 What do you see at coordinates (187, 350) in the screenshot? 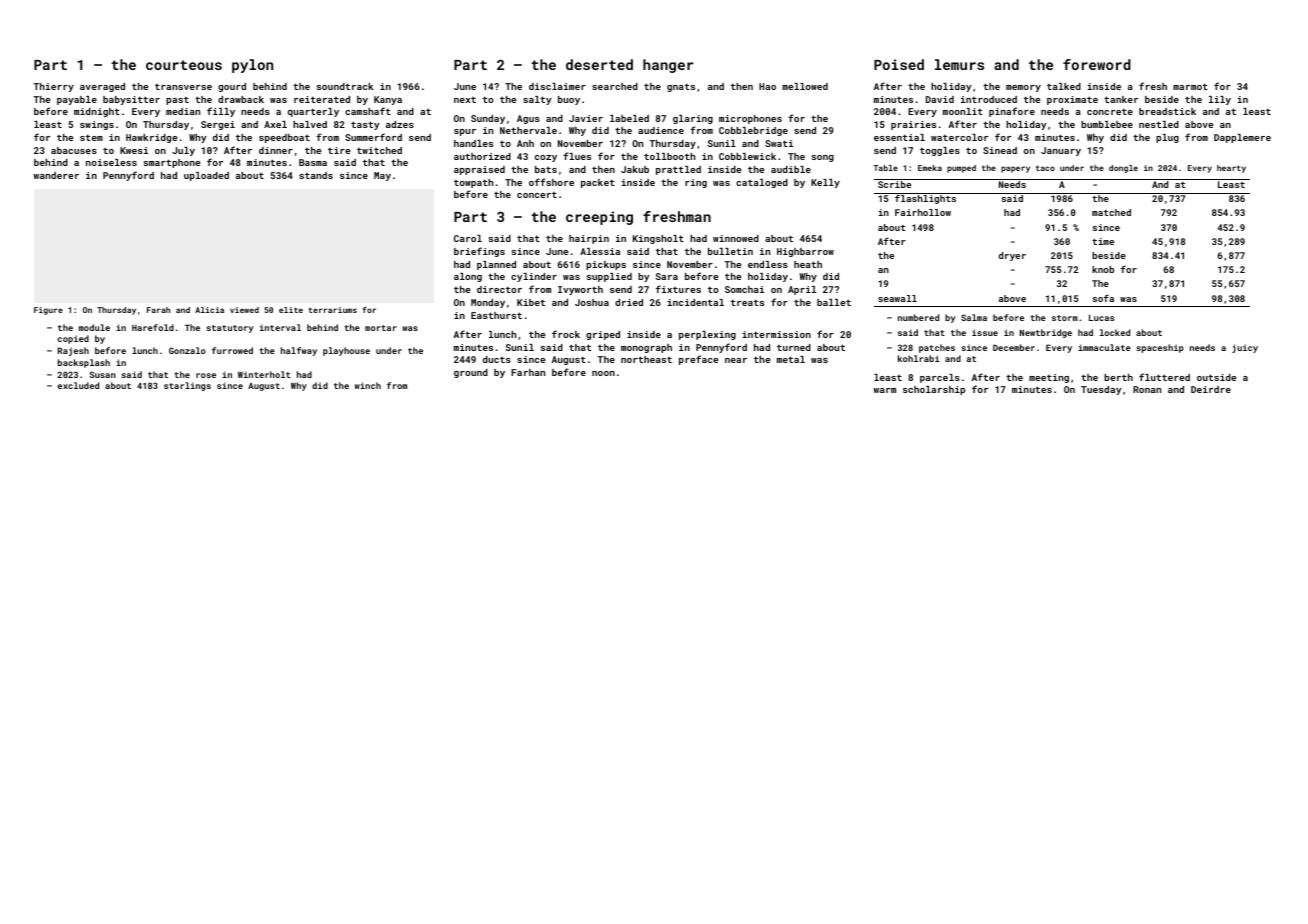
I see `Gonzalo` at bounding box center [187, 350].
